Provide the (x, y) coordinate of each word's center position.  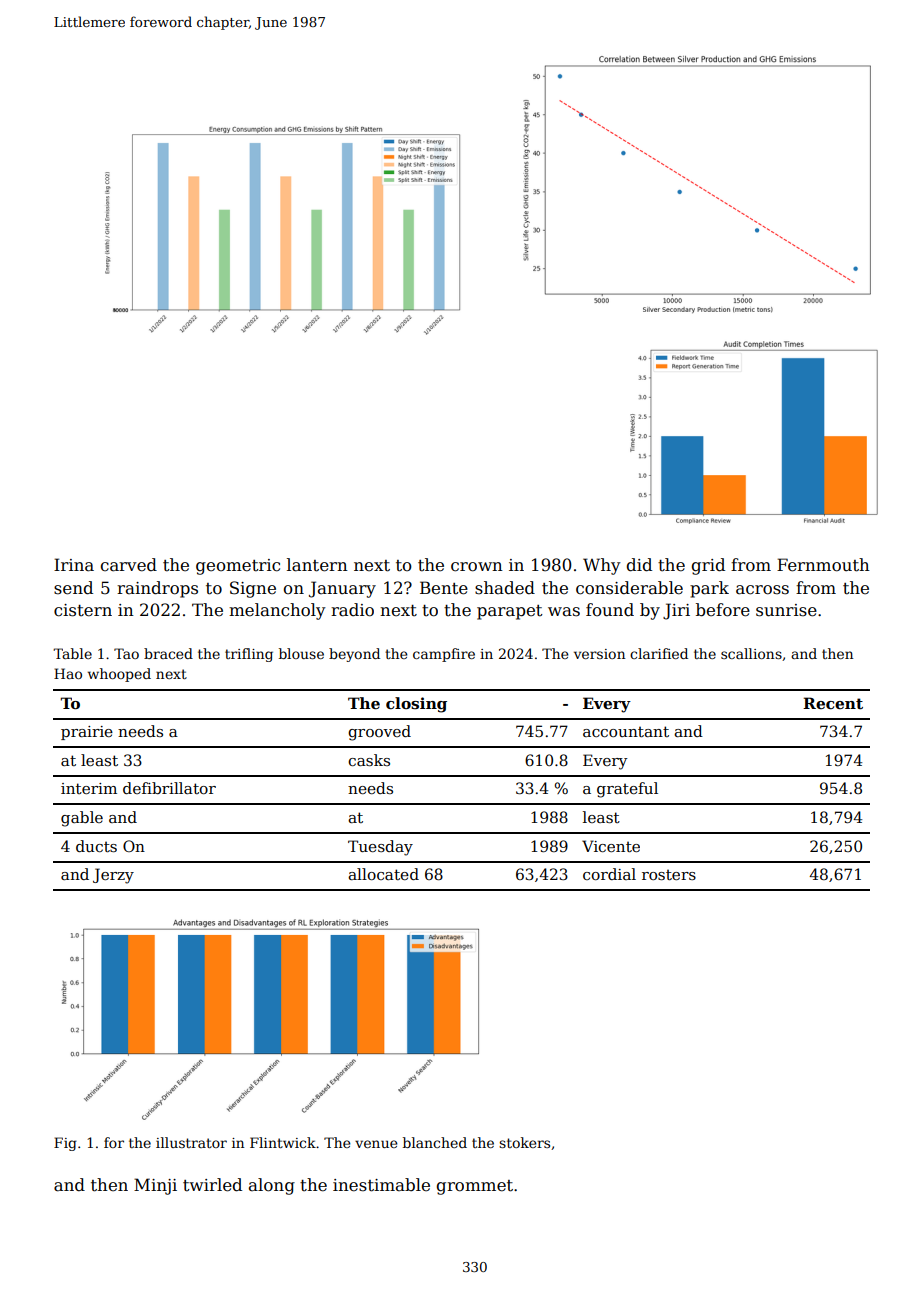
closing (416, 705)
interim (89, 788)
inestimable (381, 1185)
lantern (317, 565)
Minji (155, 1186)
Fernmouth (823, 565)
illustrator (191, 1142)
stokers (524, 1142)
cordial (609, 874)
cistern (83, 610)
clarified (659, 653)
